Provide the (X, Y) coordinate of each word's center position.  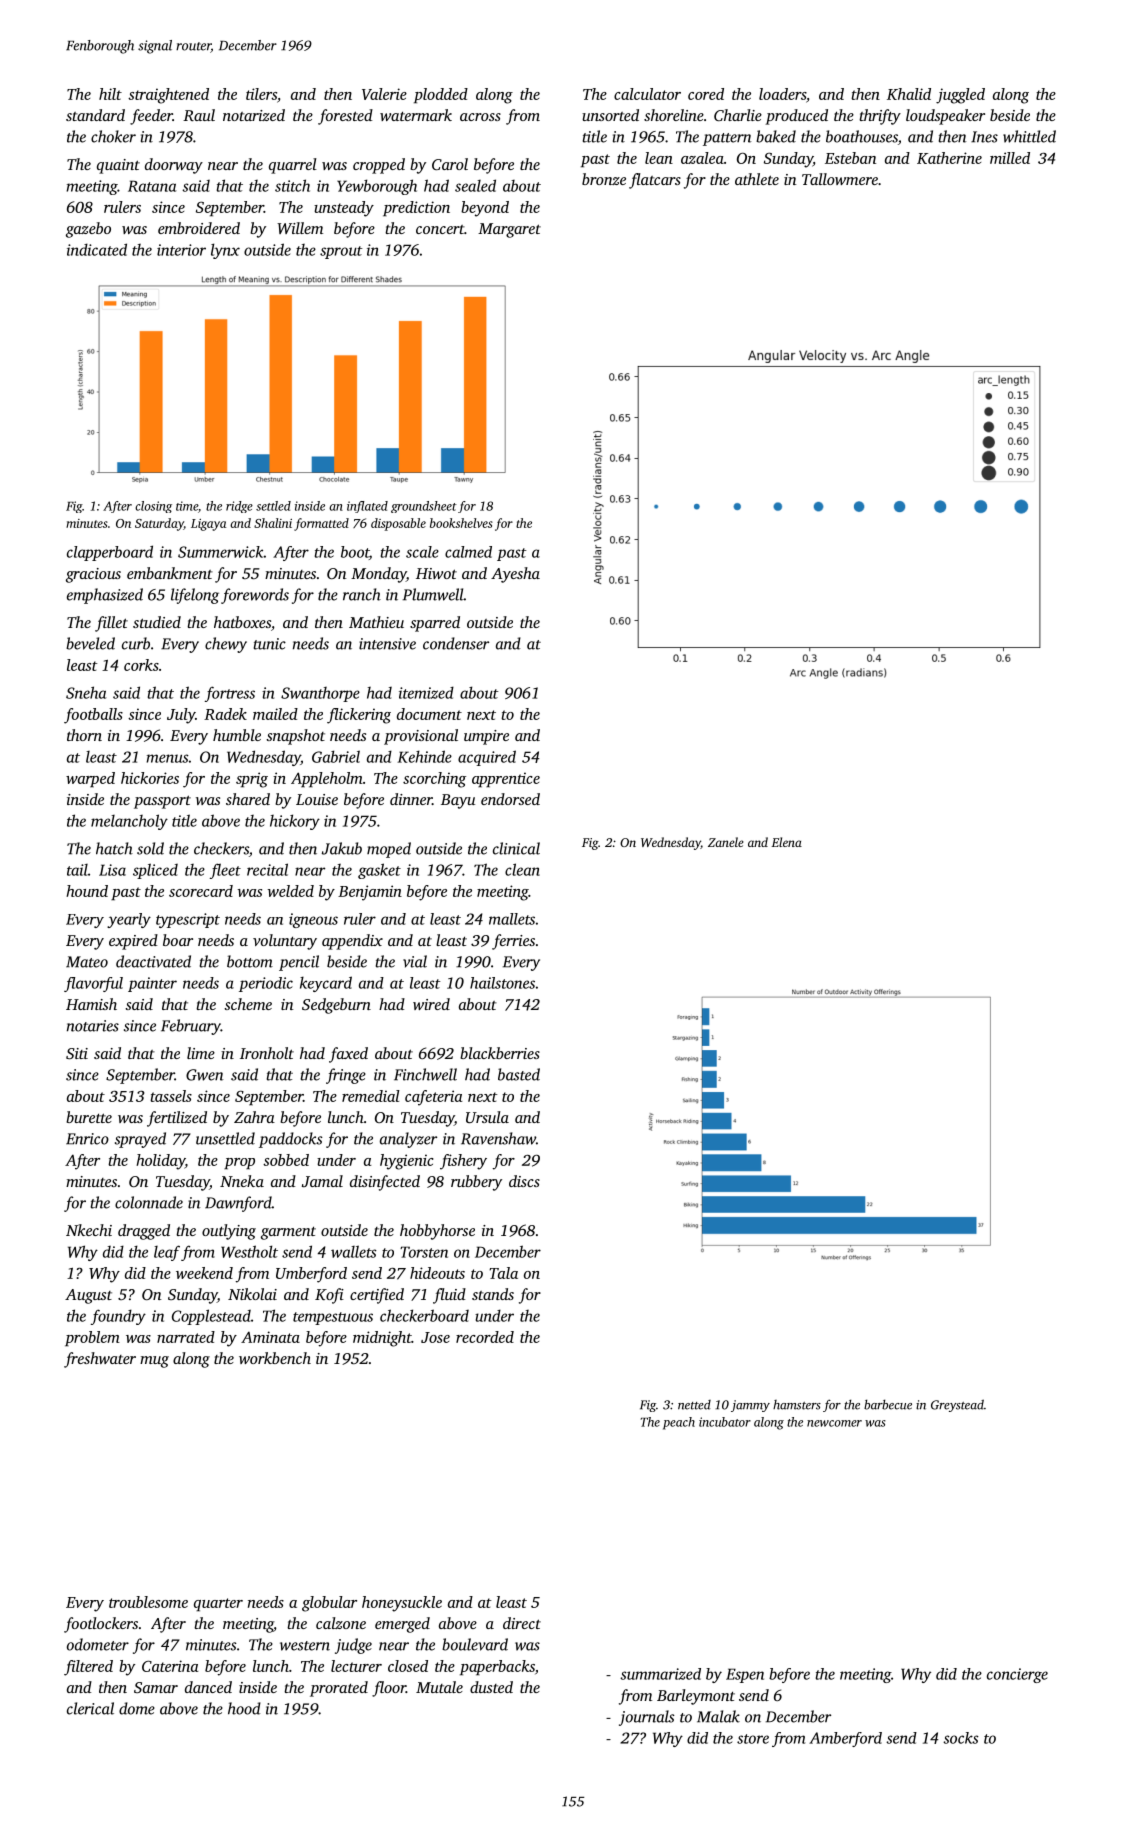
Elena (786, 842)
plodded (441, 96)
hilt (110, 94)
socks (961, 1738)
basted (519, 1074)
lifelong (195, 596)
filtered (88, 1668)
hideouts (437, 1273)
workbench (275, 1358)
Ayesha (515, 575)
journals (647, 1718)
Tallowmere (840, 179)
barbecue (888, 1404)
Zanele (726, 842)
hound (87, 891)
